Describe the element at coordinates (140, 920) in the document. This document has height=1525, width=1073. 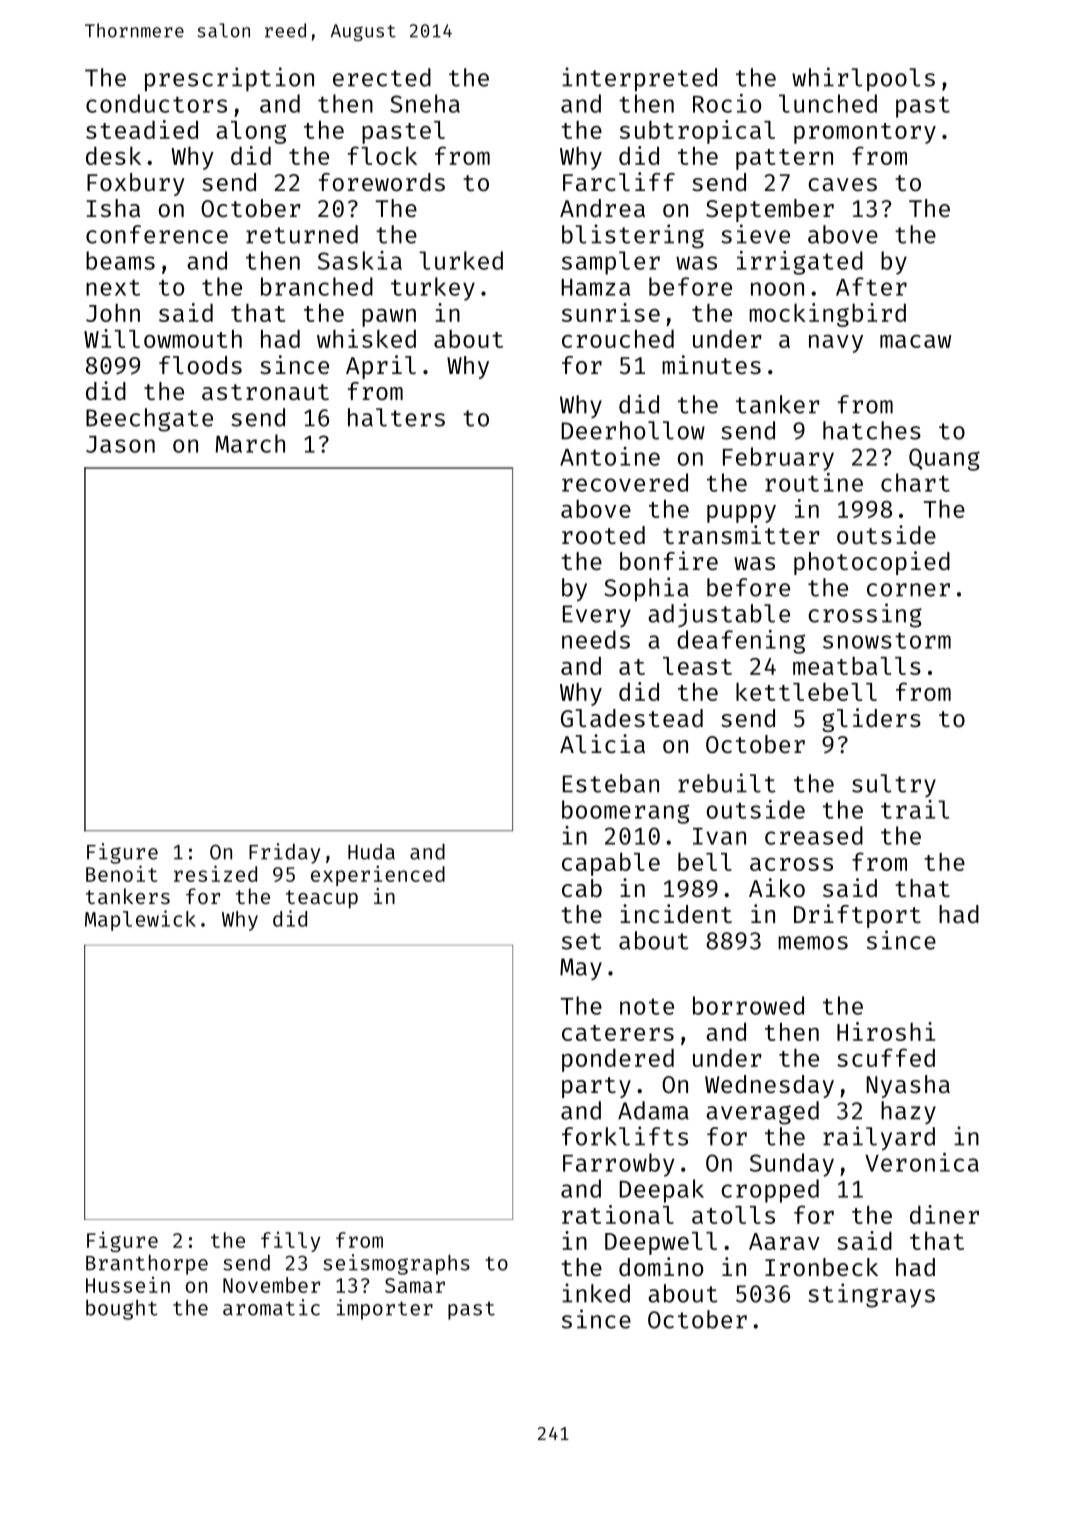
I see `Maplewick` at that location.
